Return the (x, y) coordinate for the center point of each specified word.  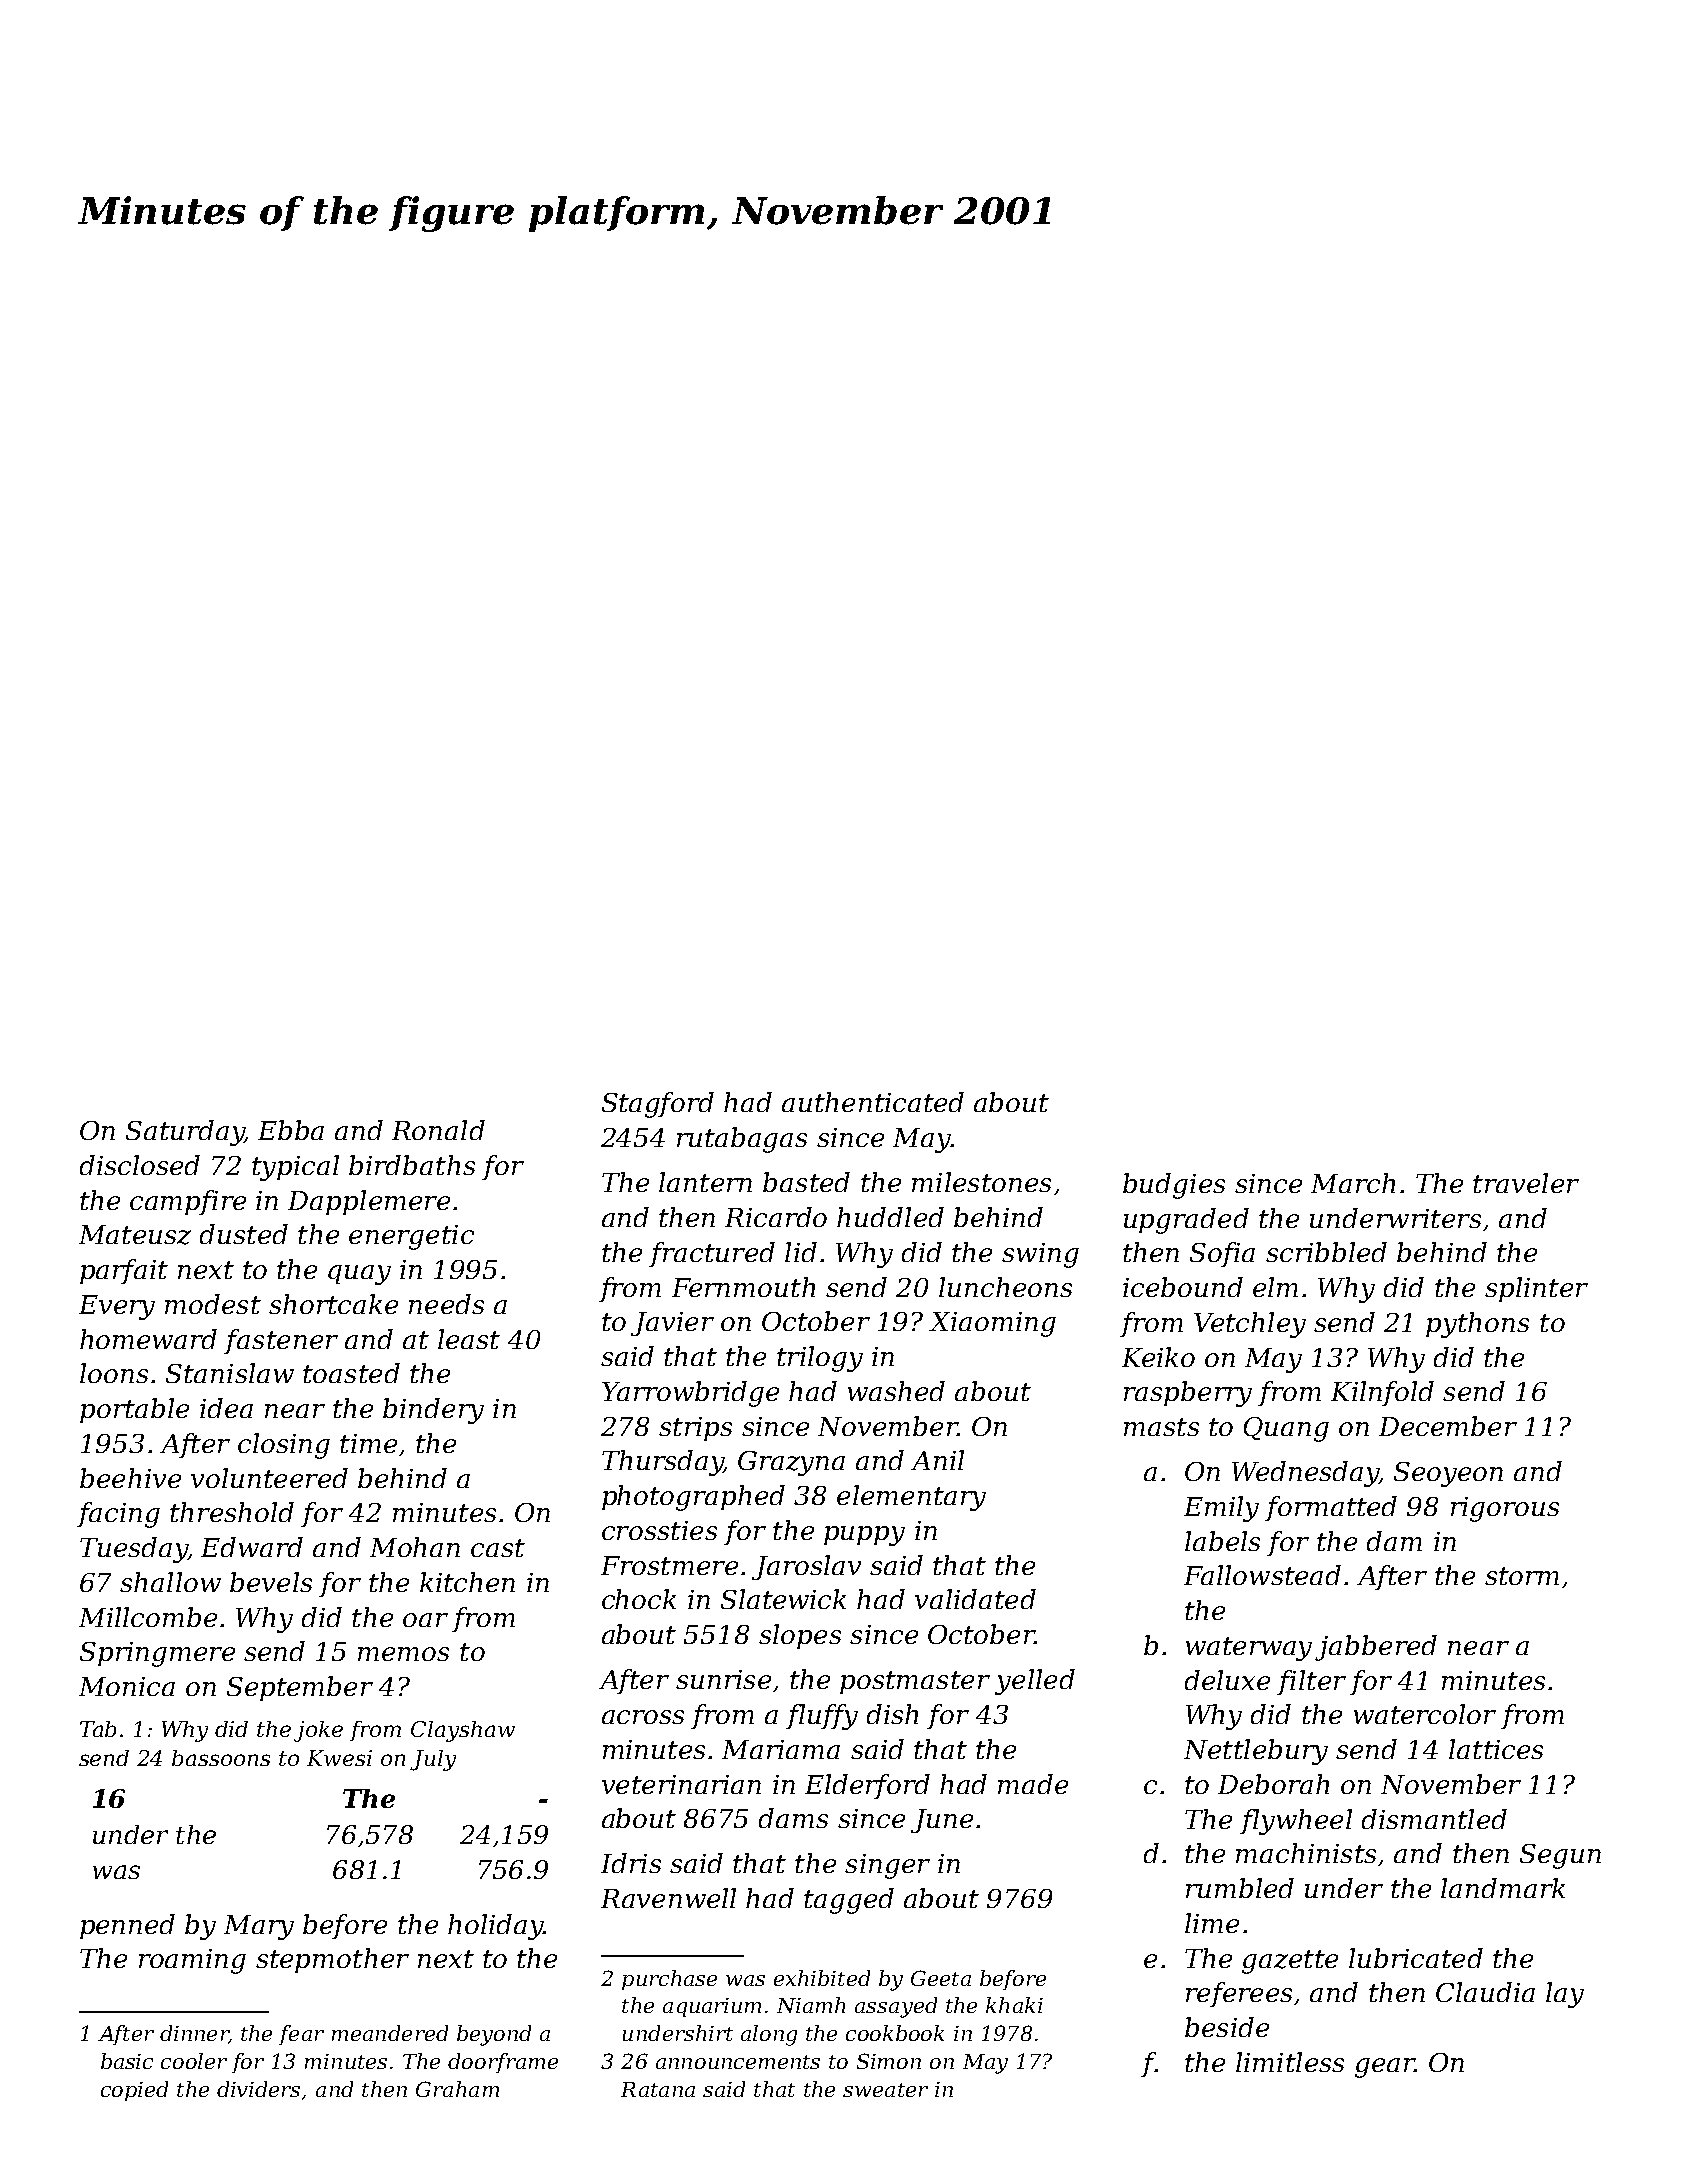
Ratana (658, 2089)
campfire (188, 1202)
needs (446, 1304)
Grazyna (791, 1463)
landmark (1503, 1888)
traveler (1526, 1183)
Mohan (415, 1547)
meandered (390, 2033)
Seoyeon (1448, 1474)
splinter (1536, 1289)
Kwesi (339, 1758)
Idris (631, 1863)
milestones (981, 1182)
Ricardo (776, 1217)
